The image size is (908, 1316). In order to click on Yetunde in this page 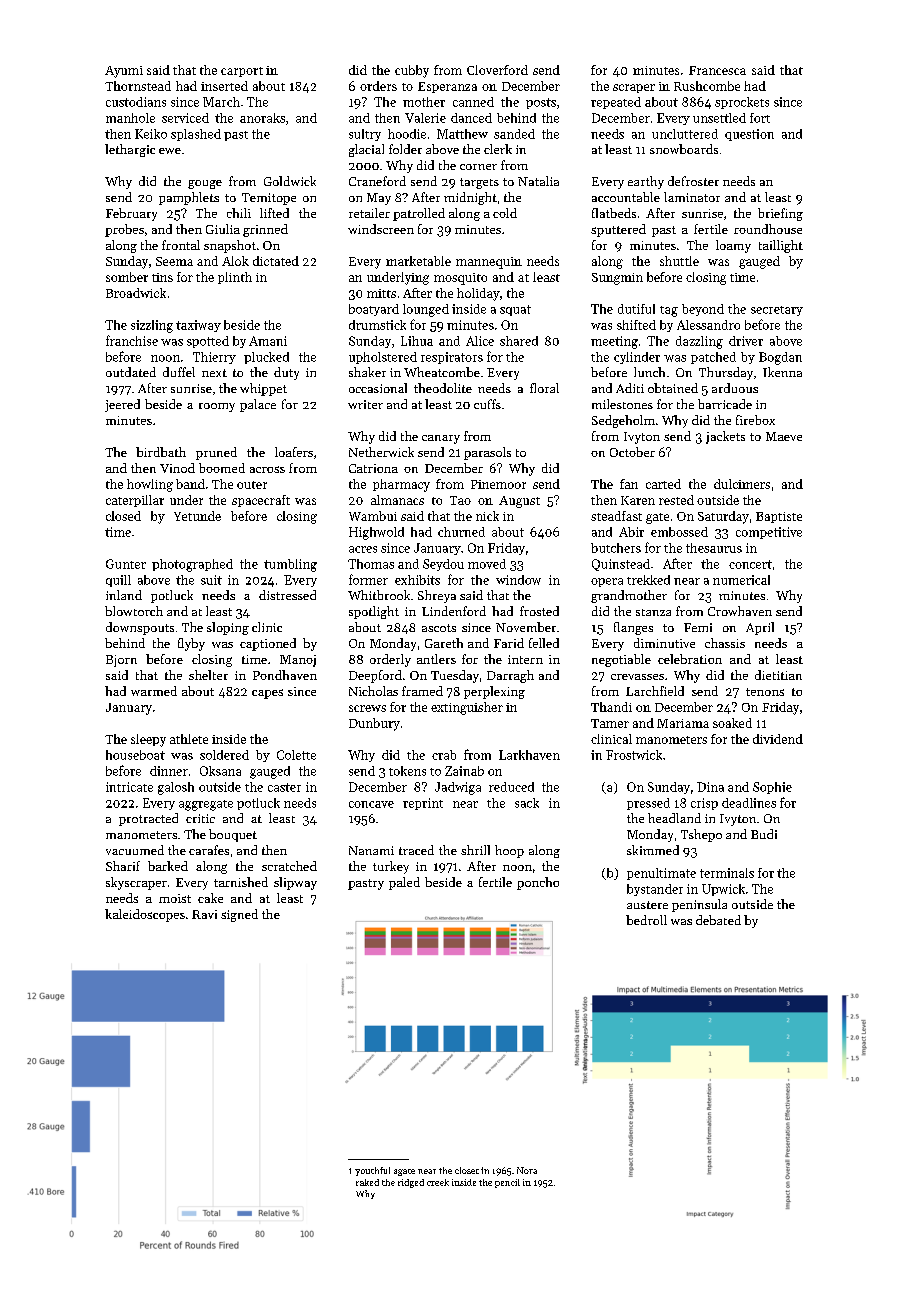, I will do `click(197, 516)`.
